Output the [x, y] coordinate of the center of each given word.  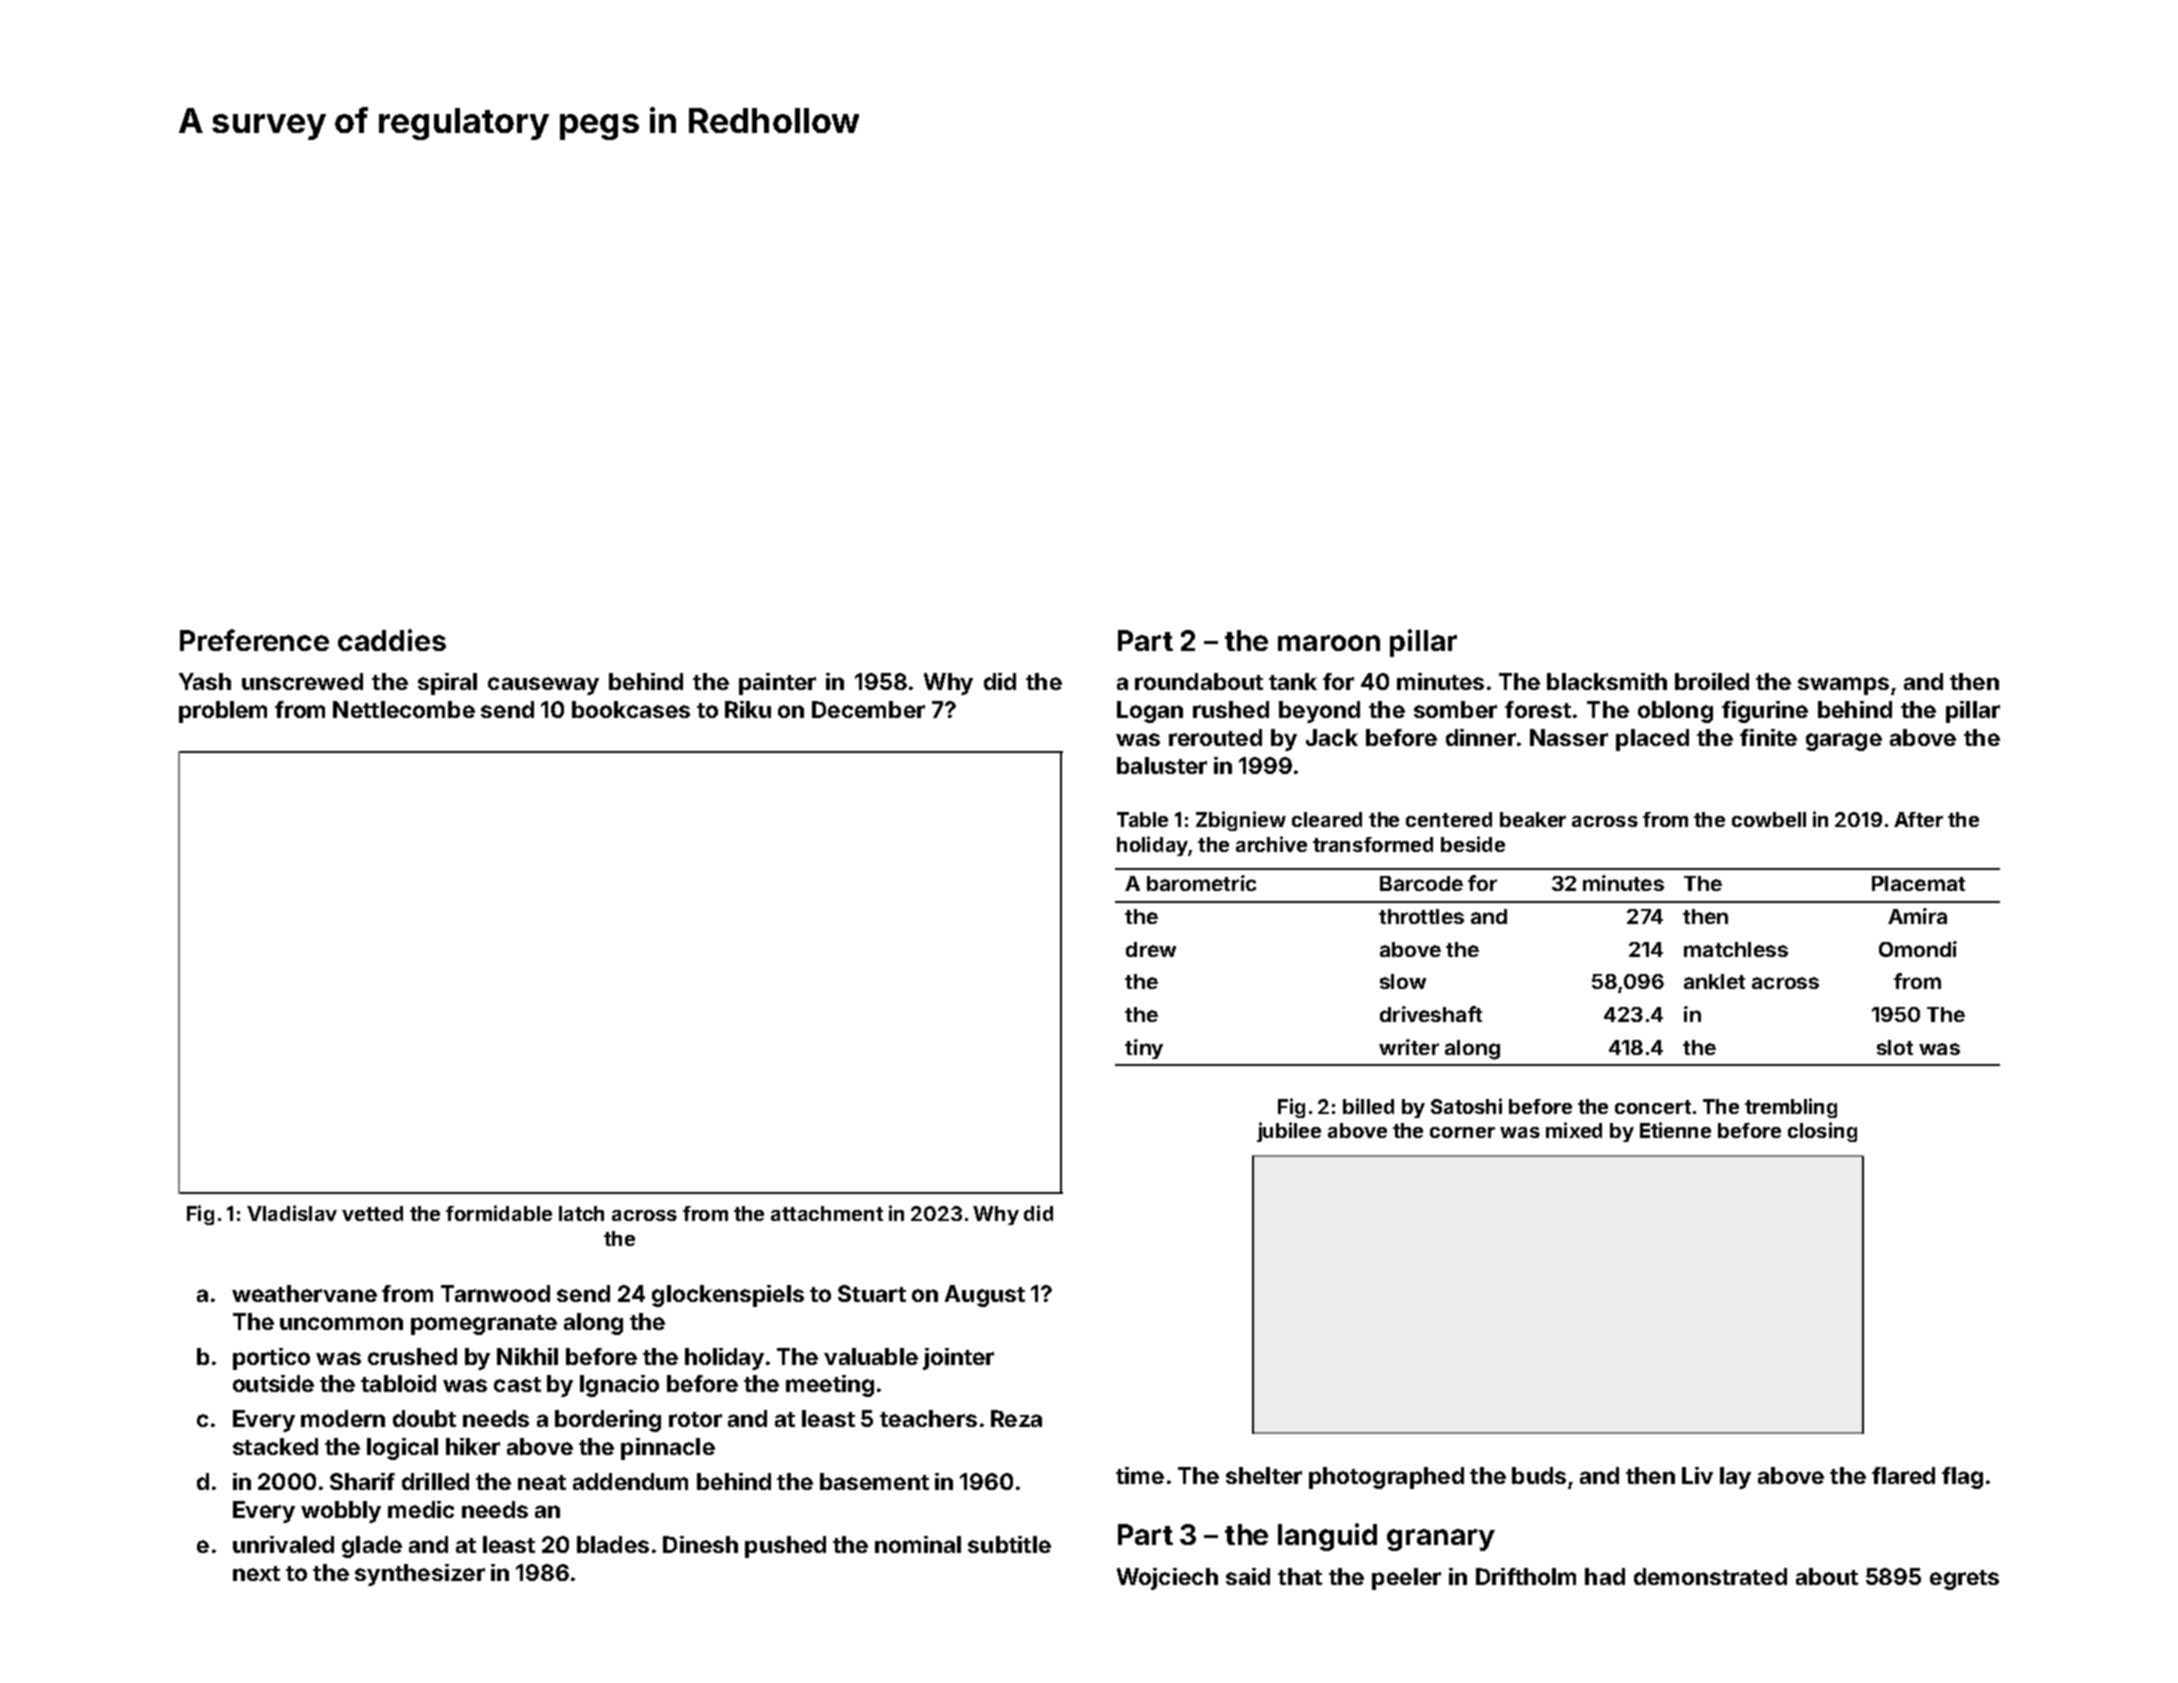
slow [1403, 981]
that [1300, 1576]
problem [223, 712]
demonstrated [1710, 1576]
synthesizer [420, 1575]
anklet [1714, 981]
